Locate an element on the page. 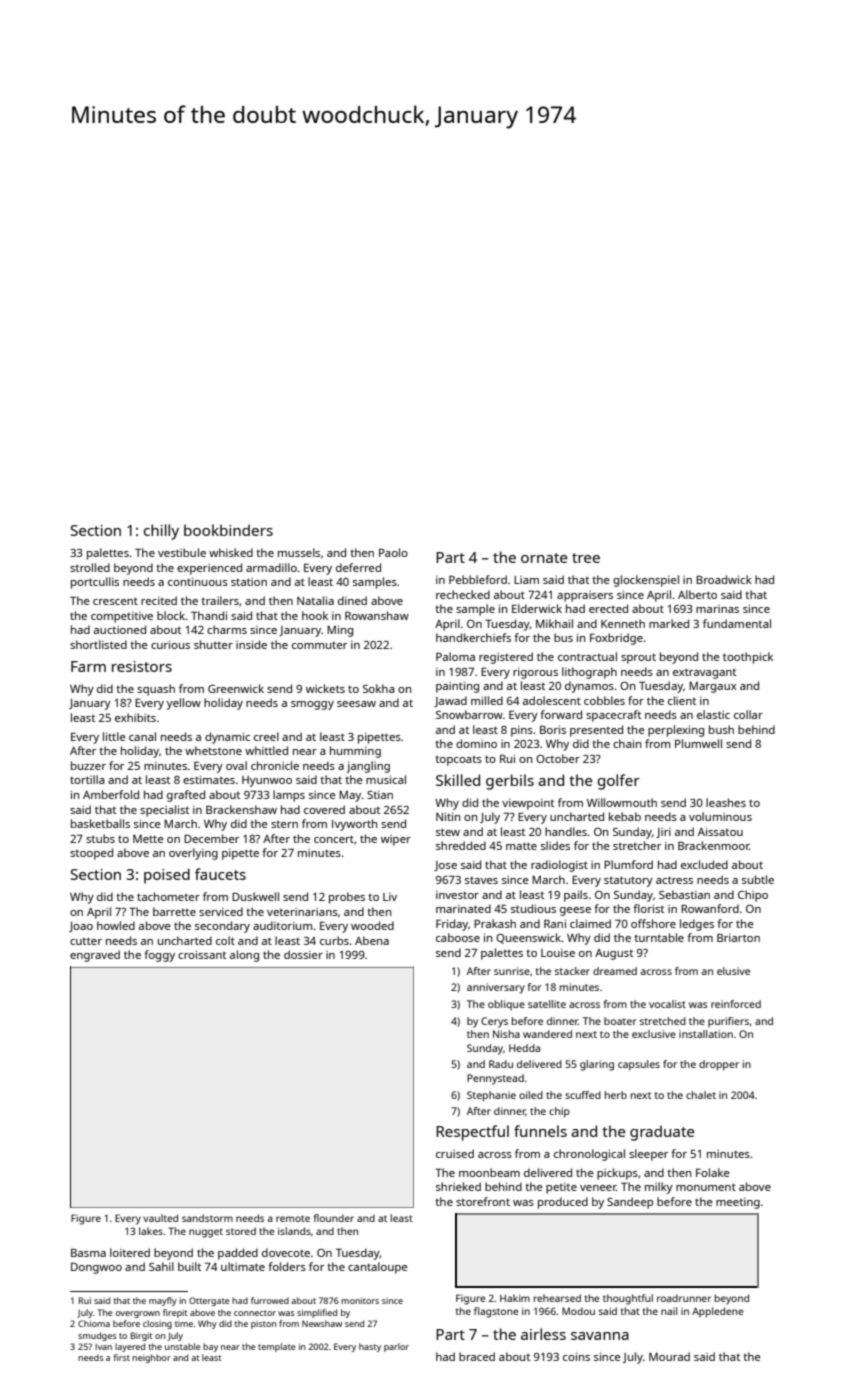 The height and width of the image is (1400, 849). wooded is located at coordinates (372, 925).
